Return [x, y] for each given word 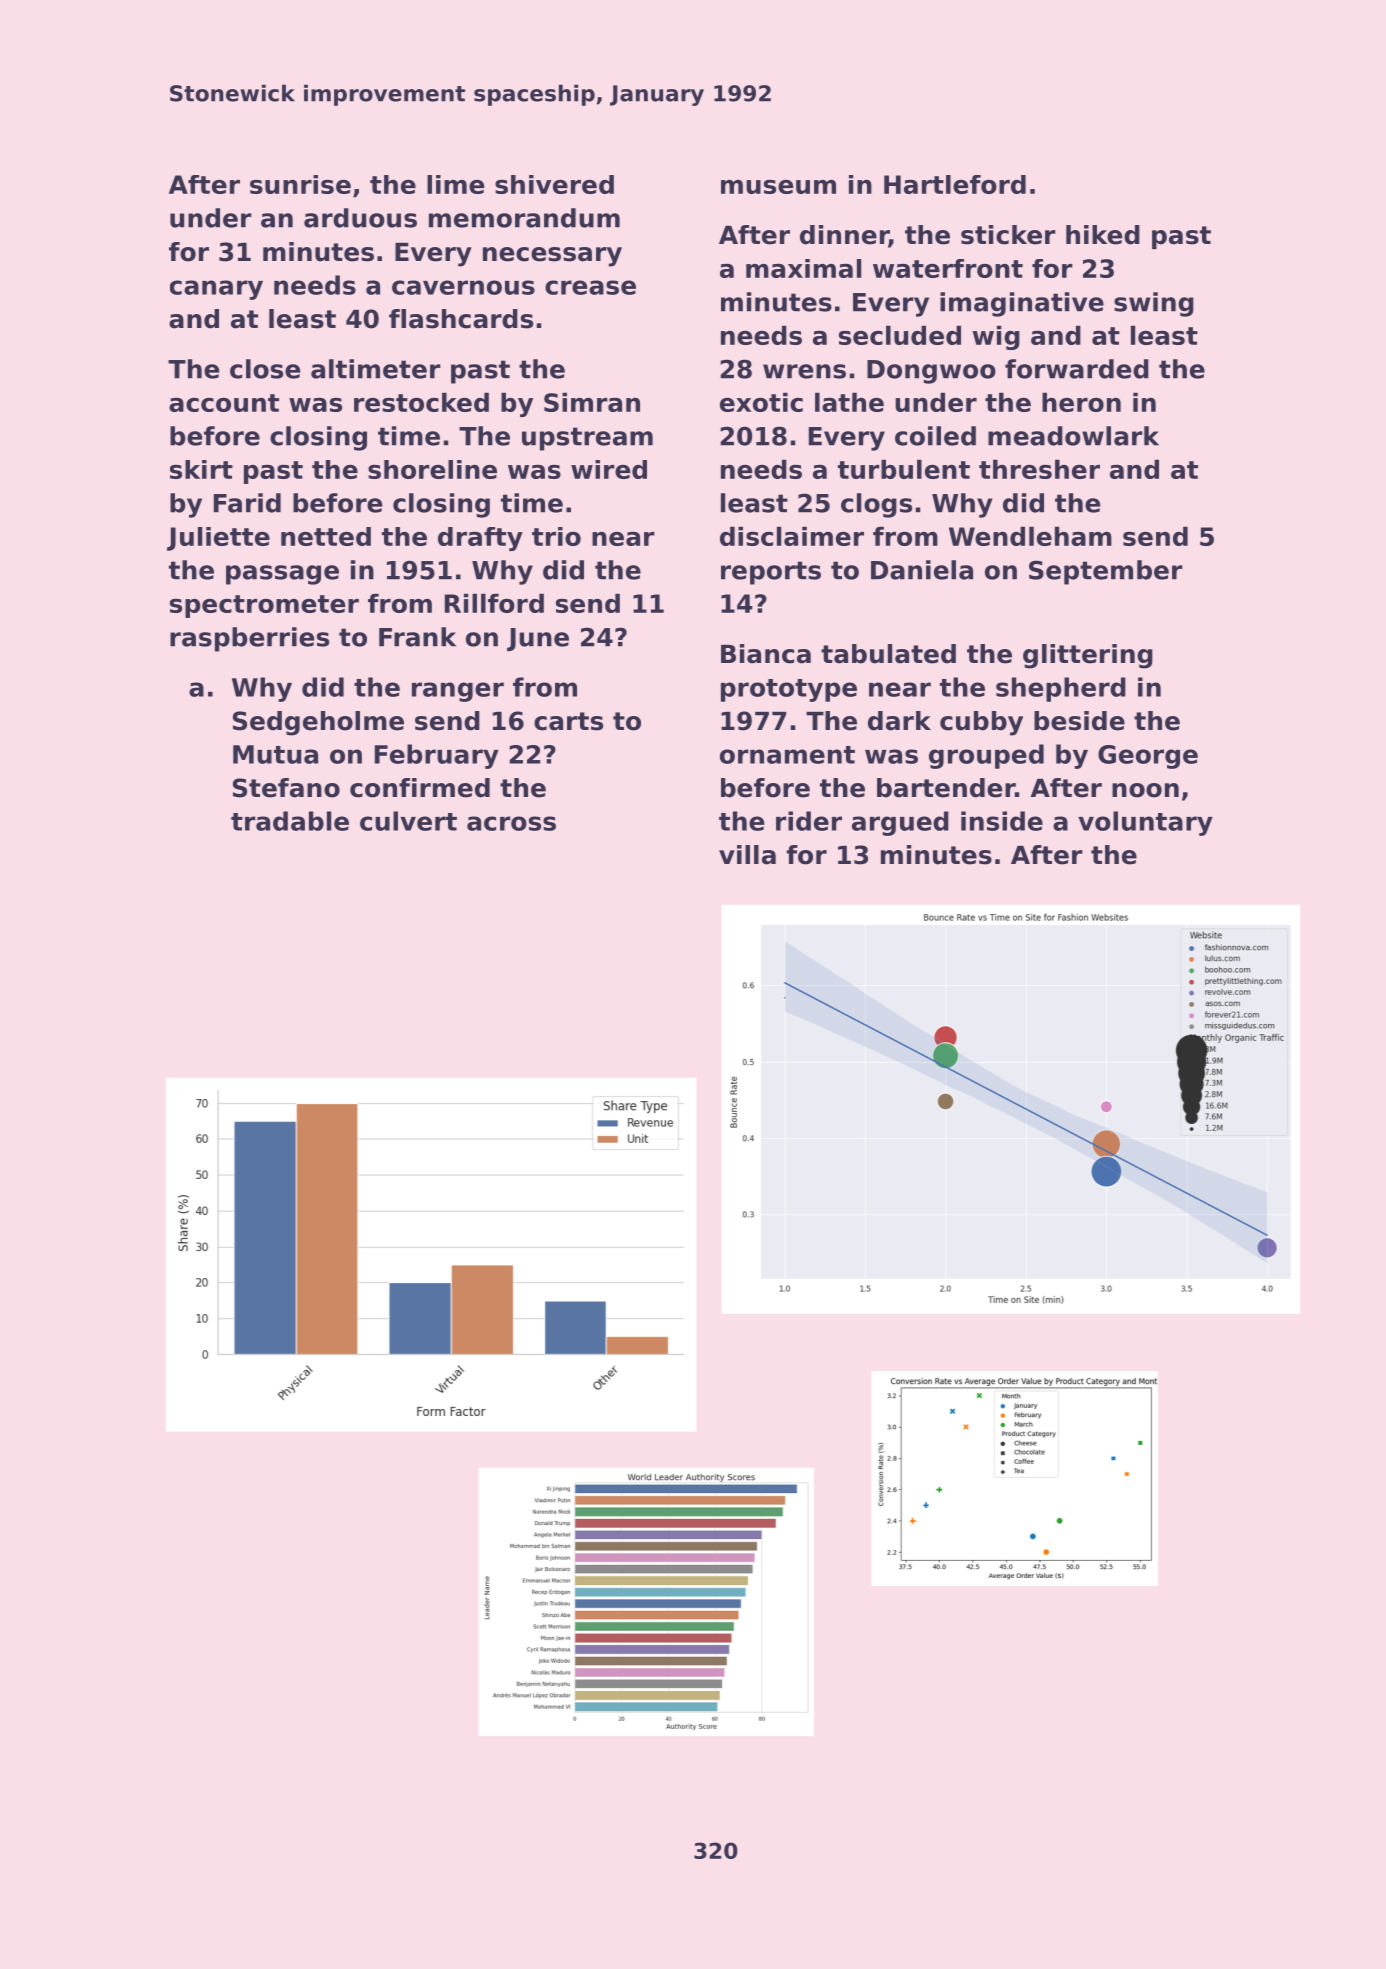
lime [455, 184]
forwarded [1077, 369]
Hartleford [955, 184]
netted [326, 536]
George [1148, 757]
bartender [946, 788]
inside [1002, 821]
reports [771, 573]
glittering [1088, 656]
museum [778, 187]
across [511, 823]
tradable [290, 821]
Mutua [275, 754]
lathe [849, 402]
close [265, 369]
